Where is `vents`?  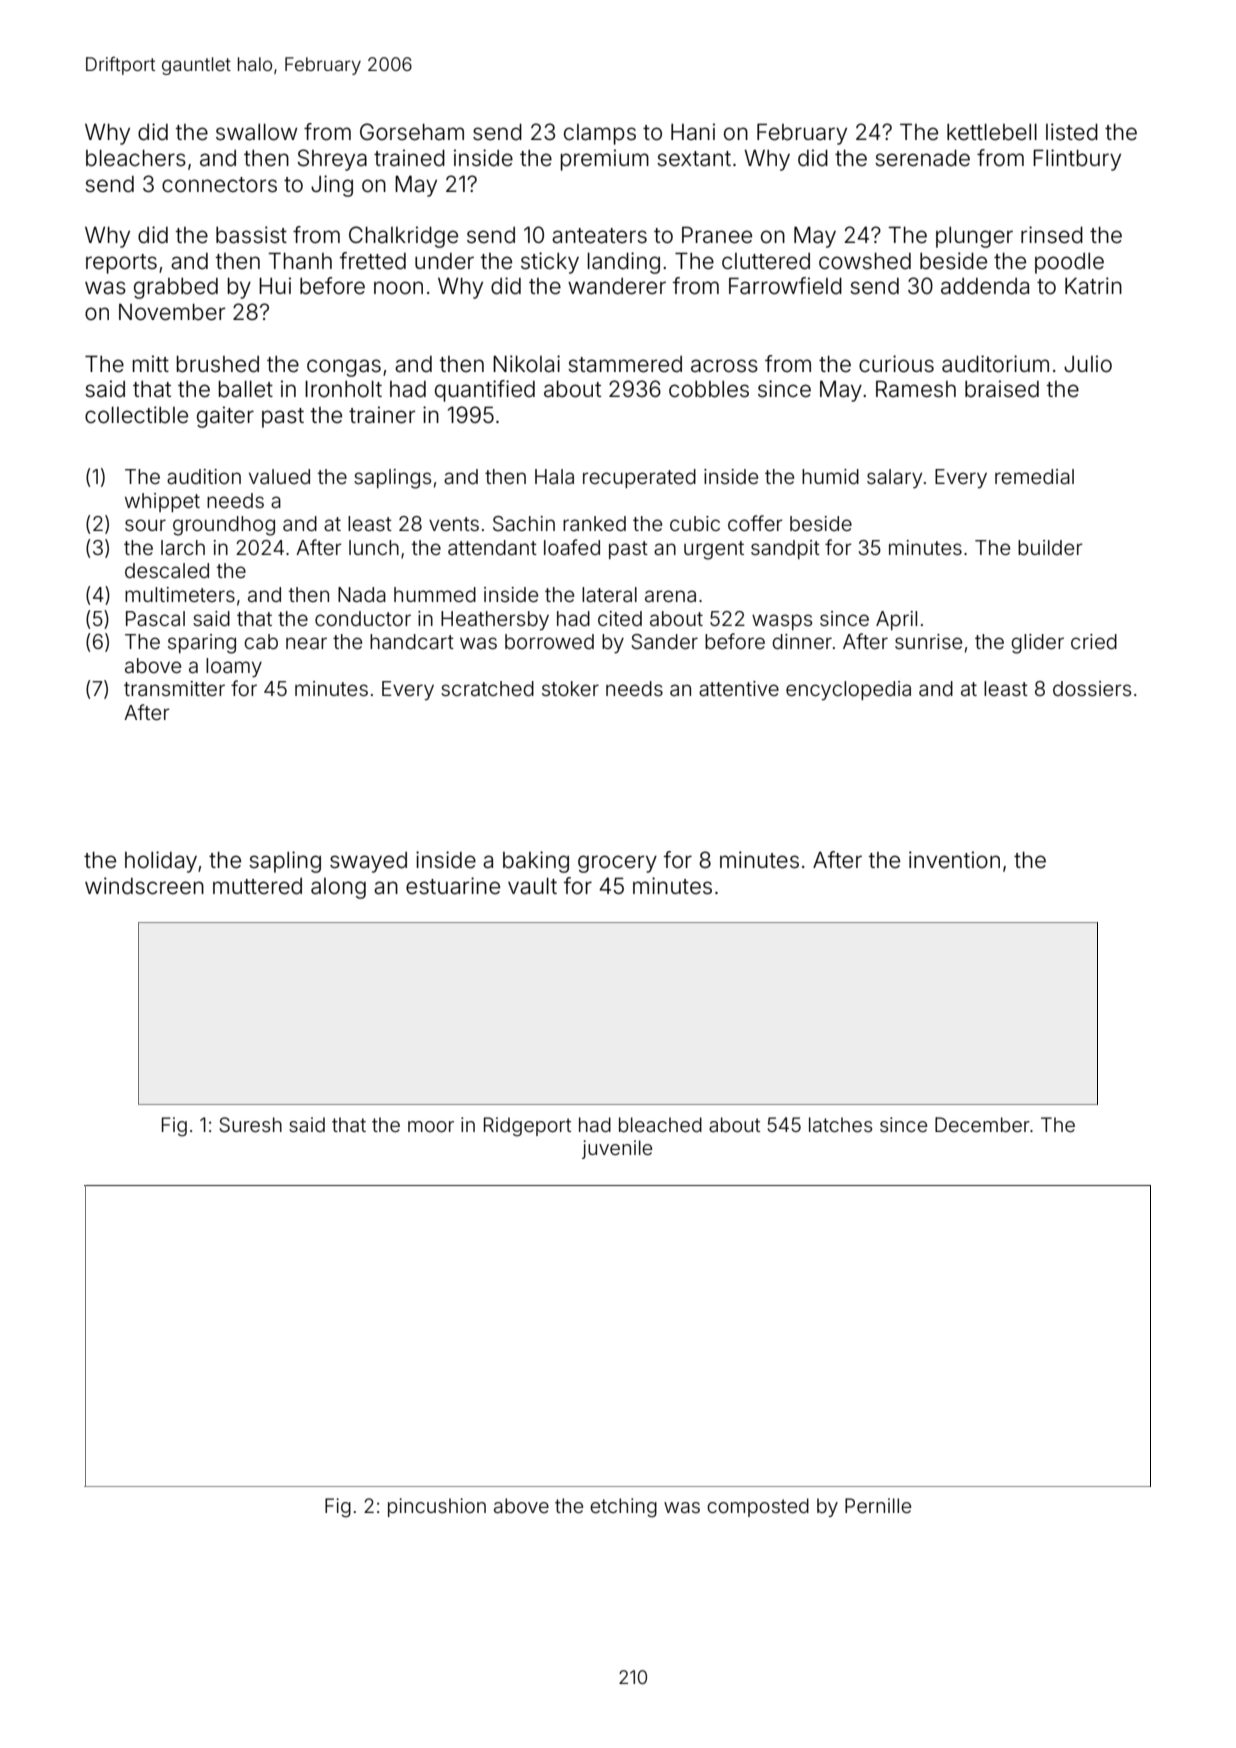
vents is located at coordinates (454, 524).
